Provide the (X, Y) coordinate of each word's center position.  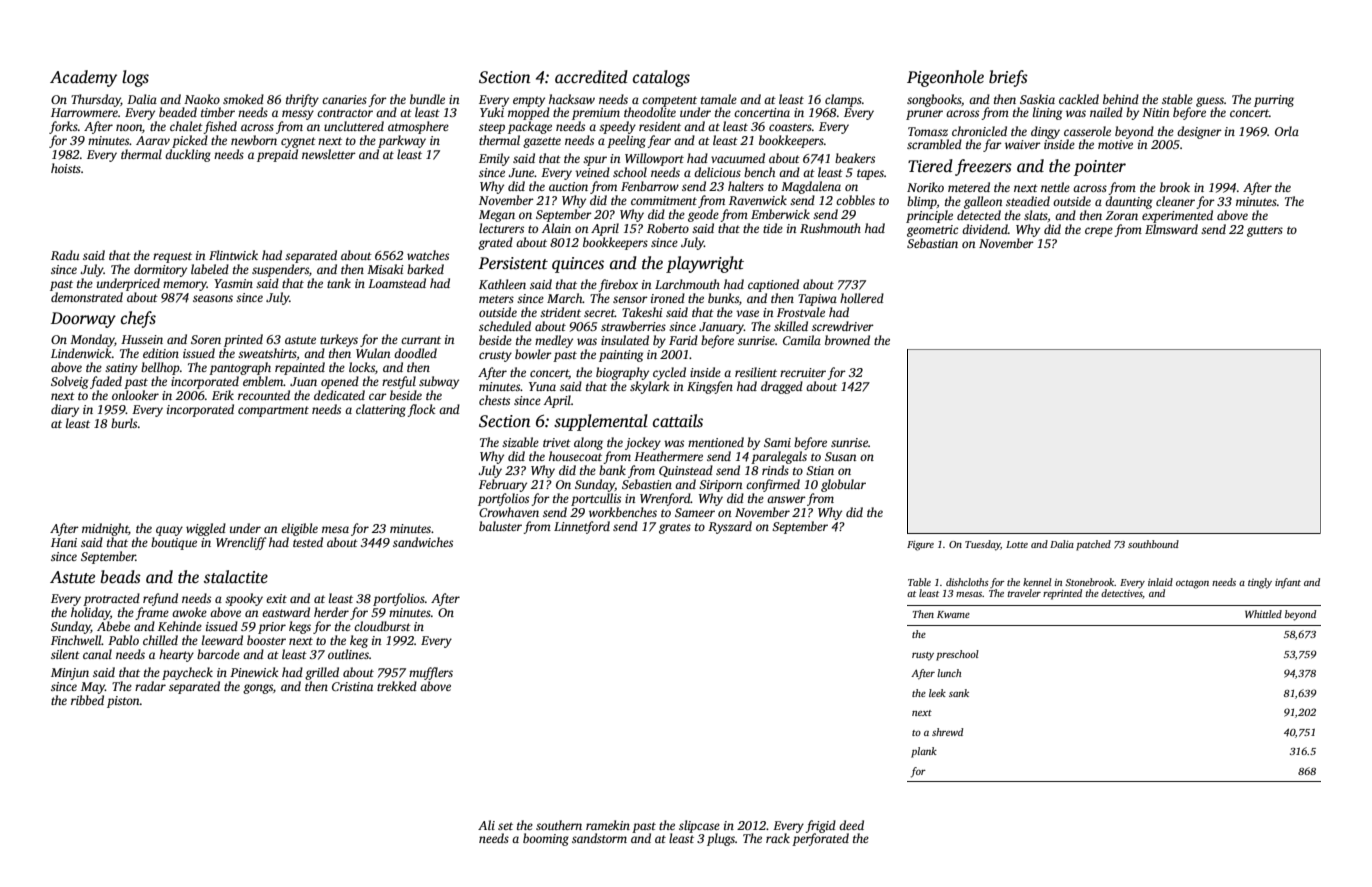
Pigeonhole (945, 78)
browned (847, 340)
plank (924, 752)
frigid (820, 826)
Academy (83, 78)
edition (161, 353)
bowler (533, 354)
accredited (591, 77)
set (505, 826)
